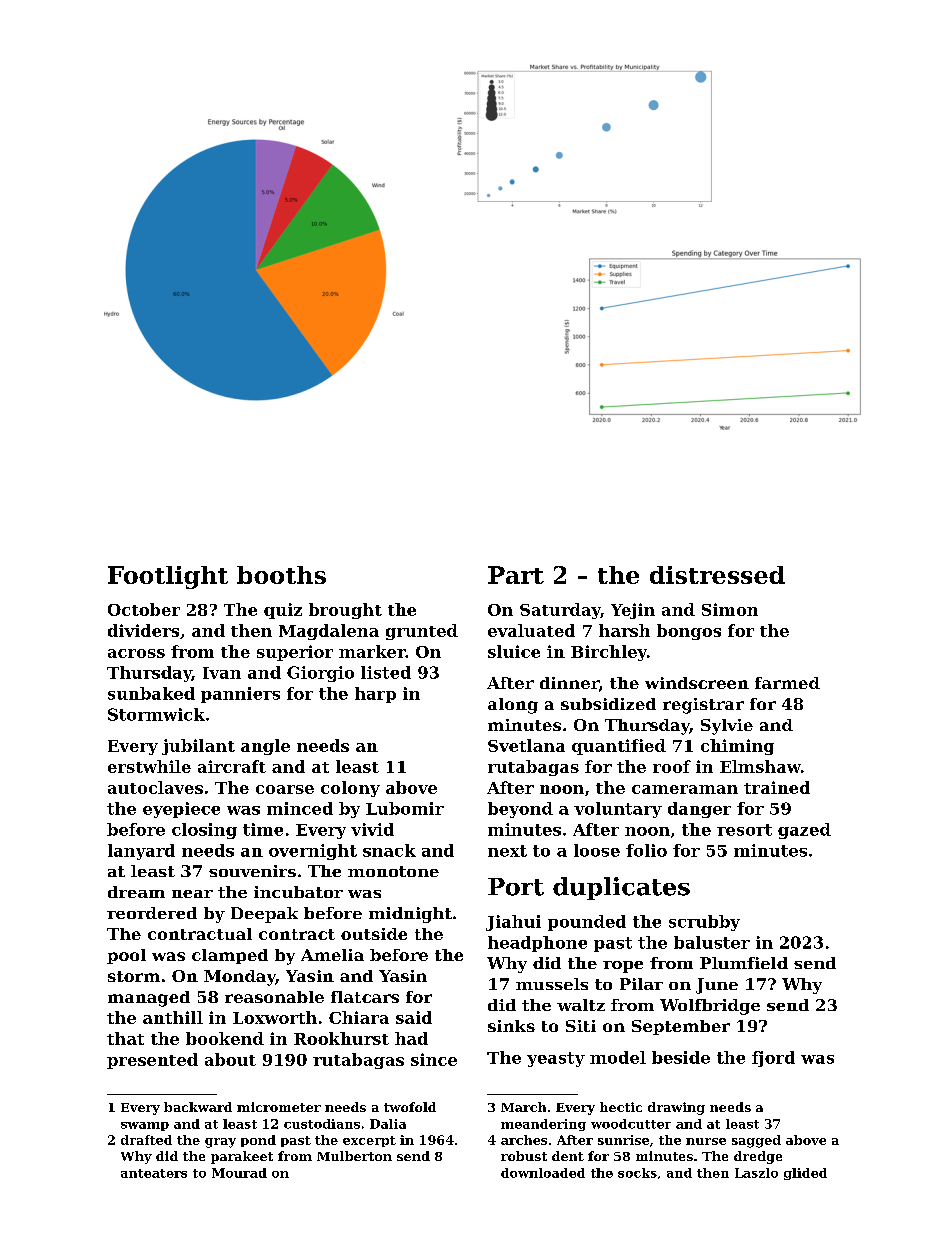 This document has height=1233, width=952. I want to click on since, so click(434, 1059).
